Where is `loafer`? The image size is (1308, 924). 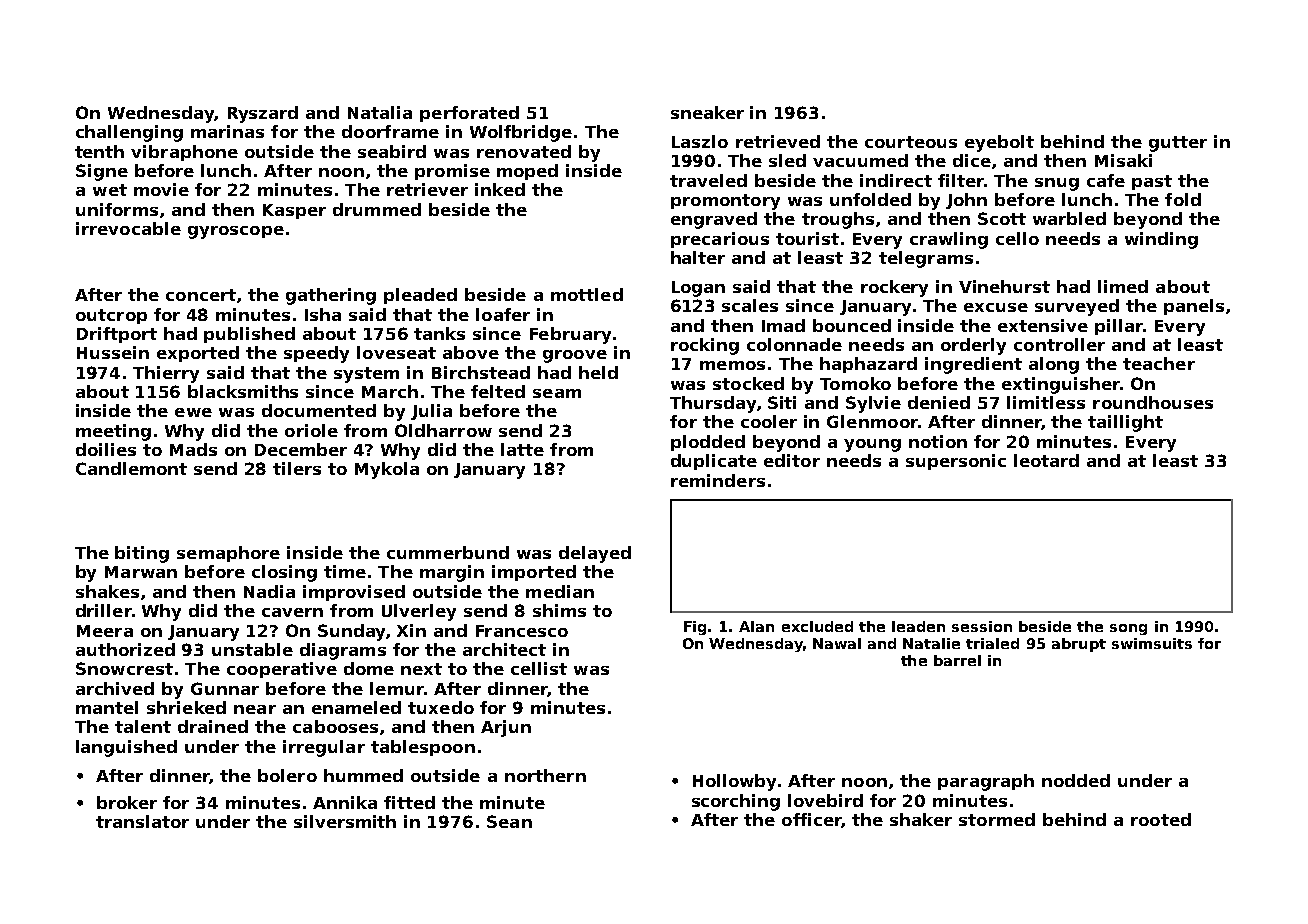
loafer is located at coordinates (503, 314).
